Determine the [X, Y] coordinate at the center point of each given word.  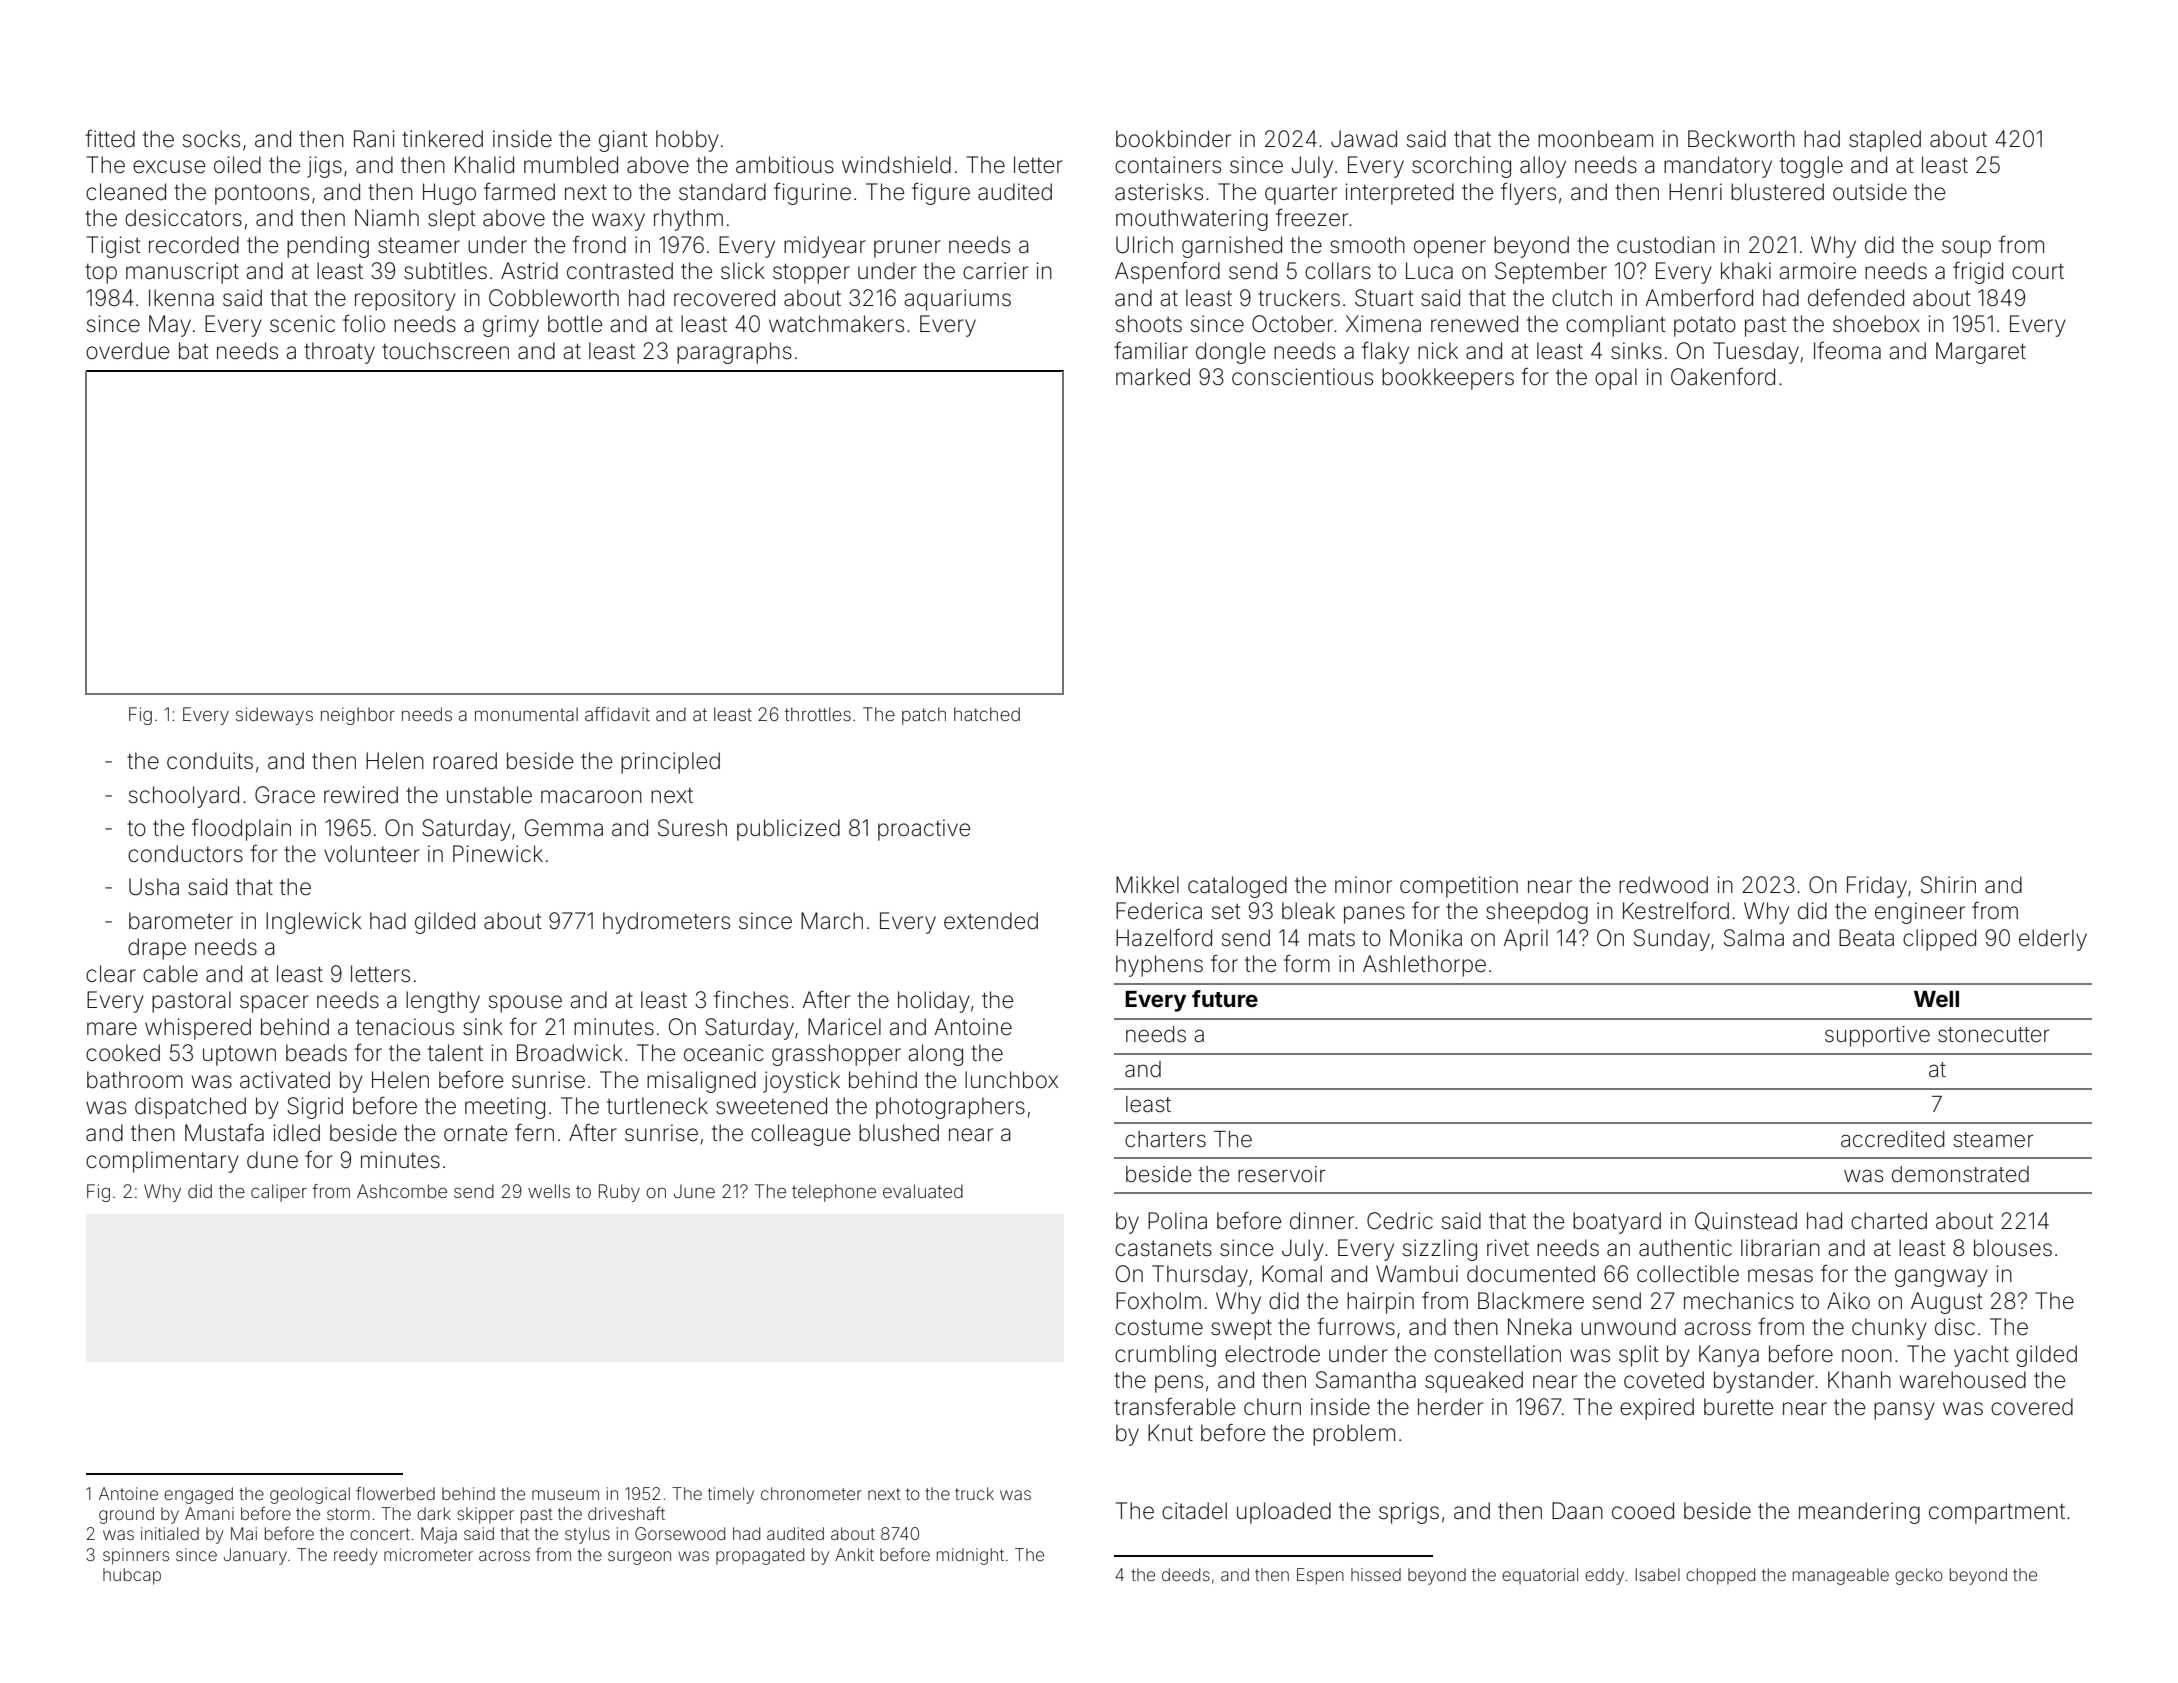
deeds [1186, 1574]
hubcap [132, 1576]
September [1551, 273]
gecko [1919, 1576]
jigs [324, 167]
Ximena [1383, 324]
